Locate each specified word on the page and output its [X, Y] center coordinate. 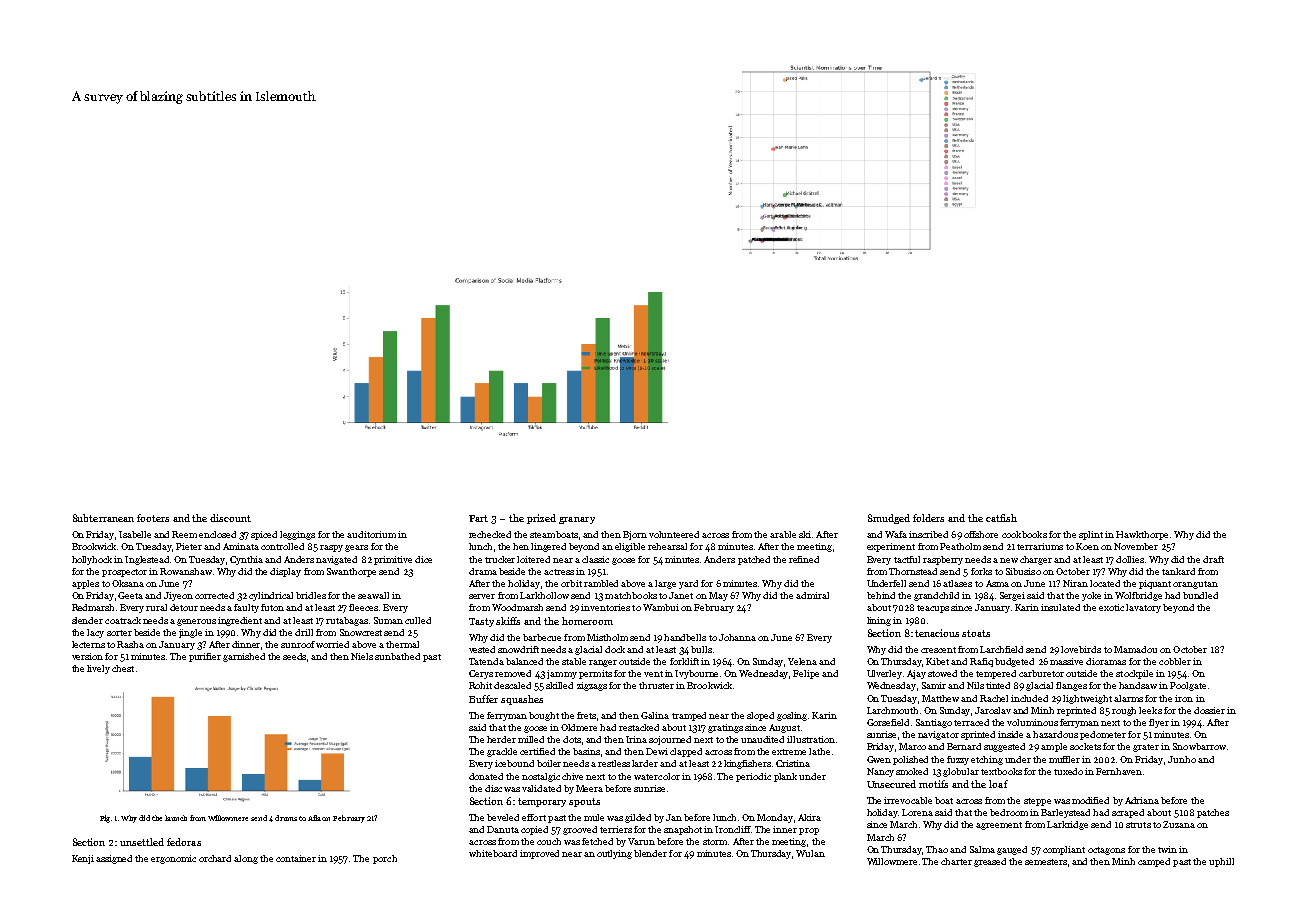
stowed [942, 673]
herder [501, 739]
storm [715, 842]
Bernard [964, 746]
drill [304, 632]
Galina [655, 715]
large [665, 584]
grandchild [936, 596]
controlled [282, 546]
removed [513, 673]
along [246, 859]
